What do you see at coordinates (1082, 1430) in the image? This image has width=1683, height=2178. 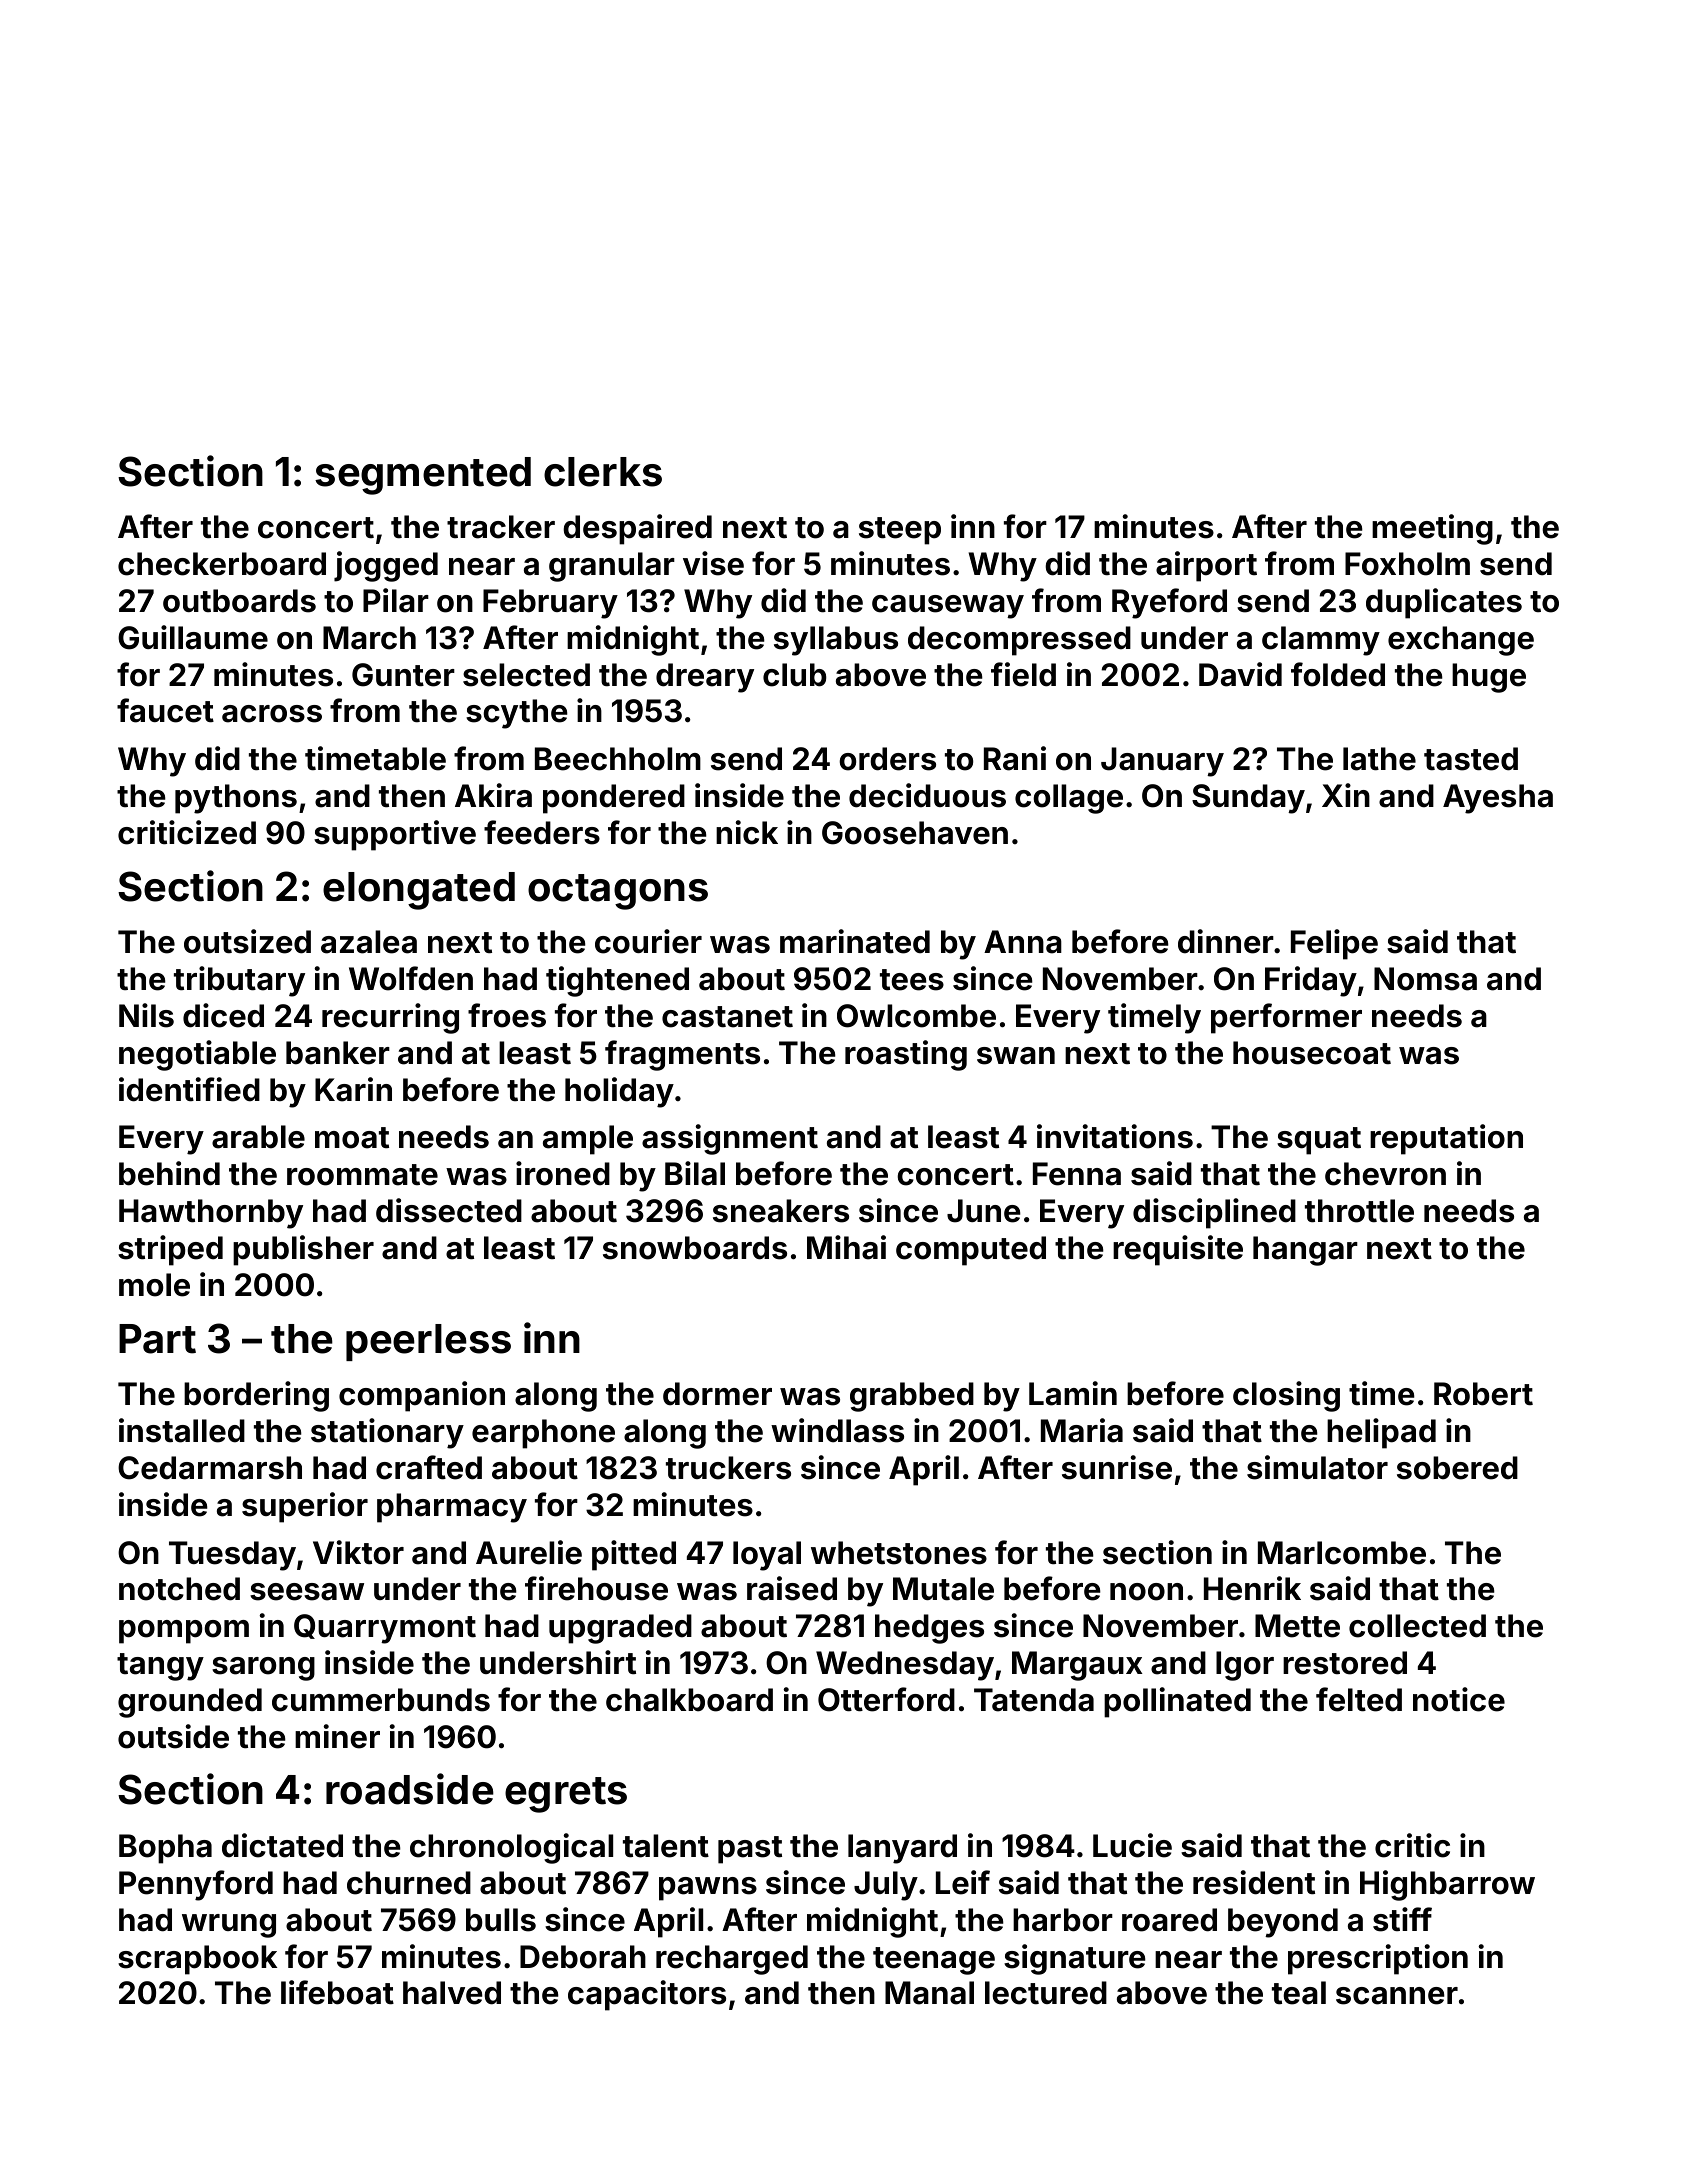 I see `Maria` at bounding box center [1082, 1430].
